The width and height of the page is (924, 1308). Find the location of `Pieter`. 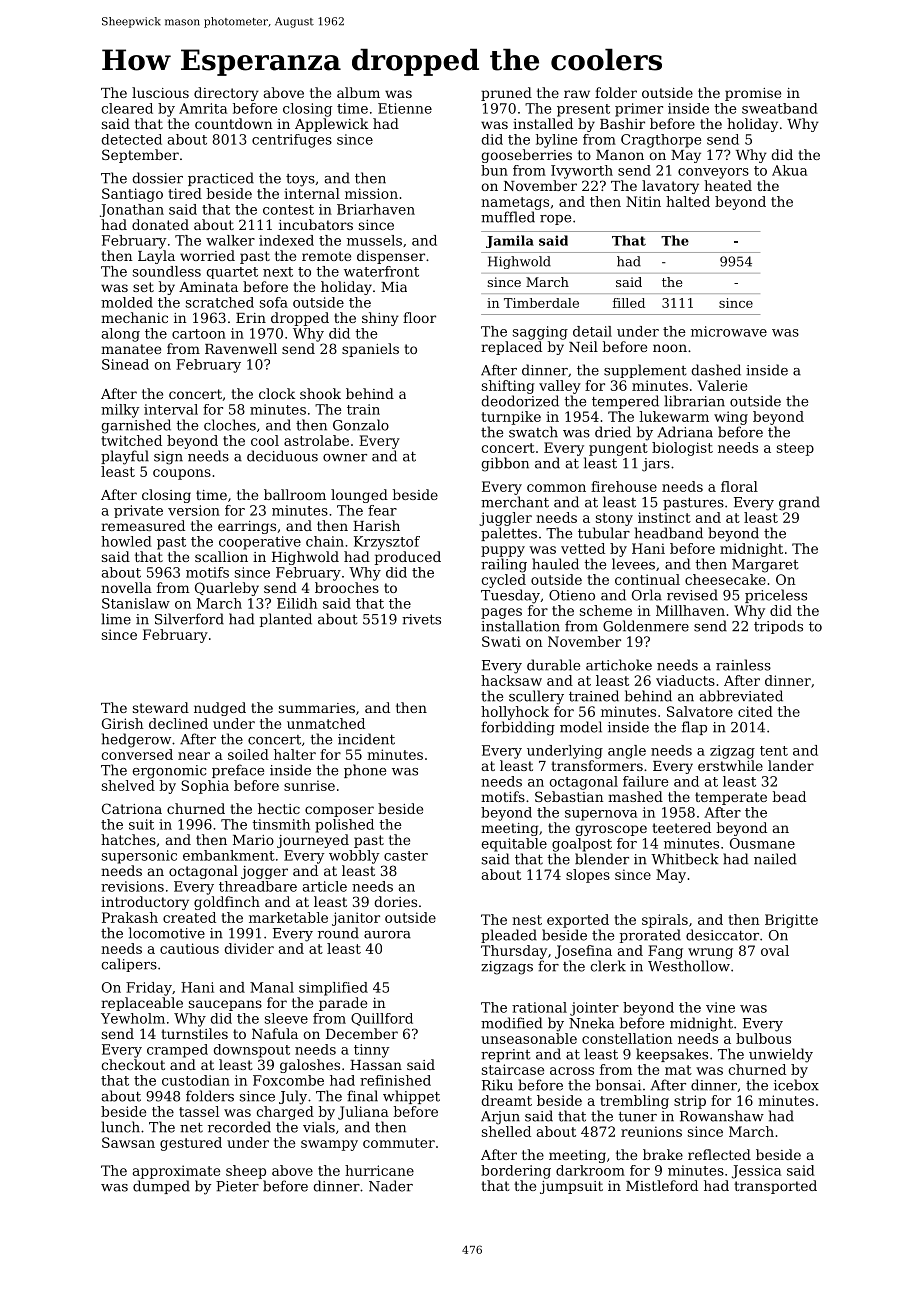

Pieter is located at coordinates (237, 1186).
